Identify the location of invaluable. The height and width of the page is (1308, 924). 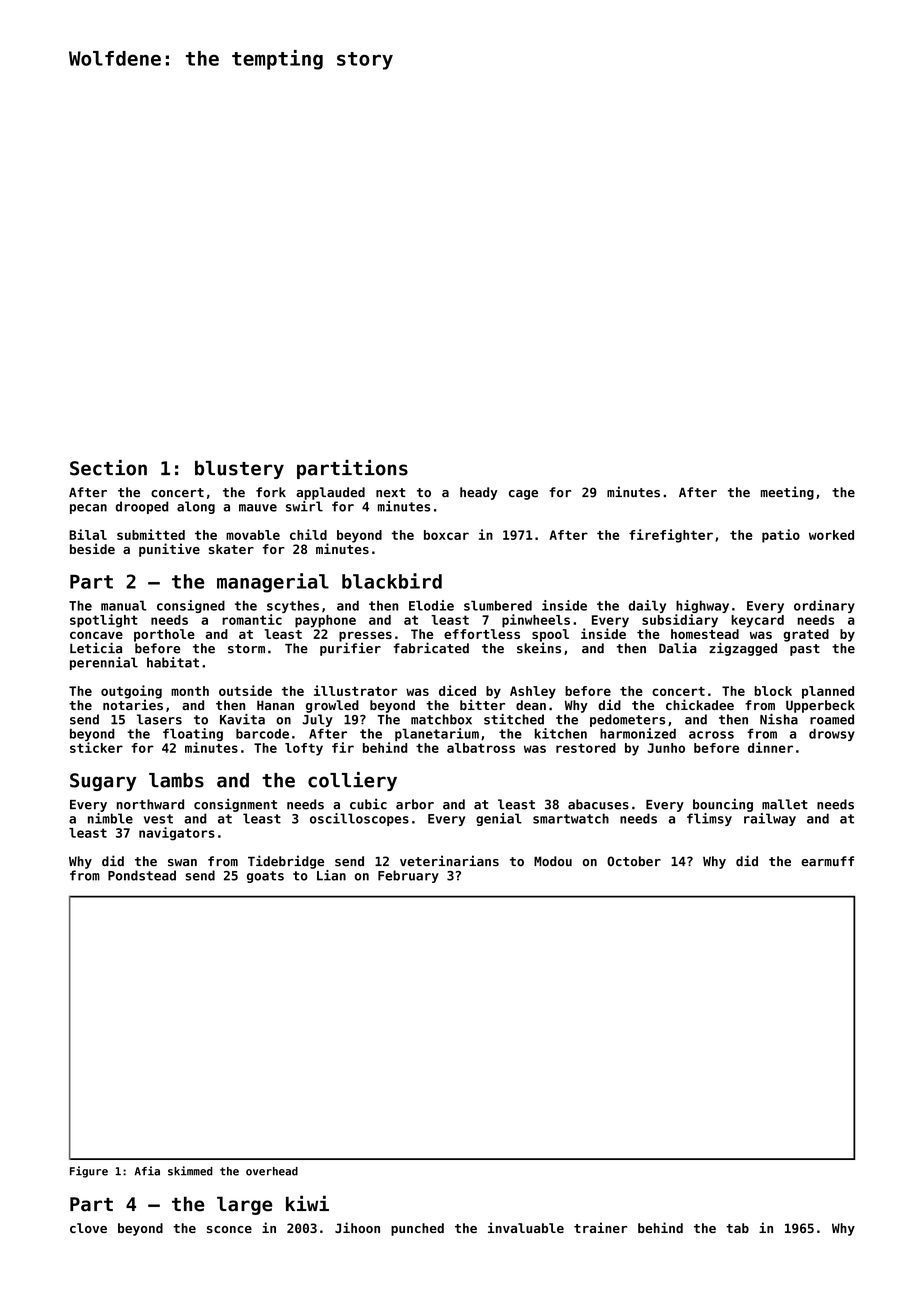
(526, 1227).
